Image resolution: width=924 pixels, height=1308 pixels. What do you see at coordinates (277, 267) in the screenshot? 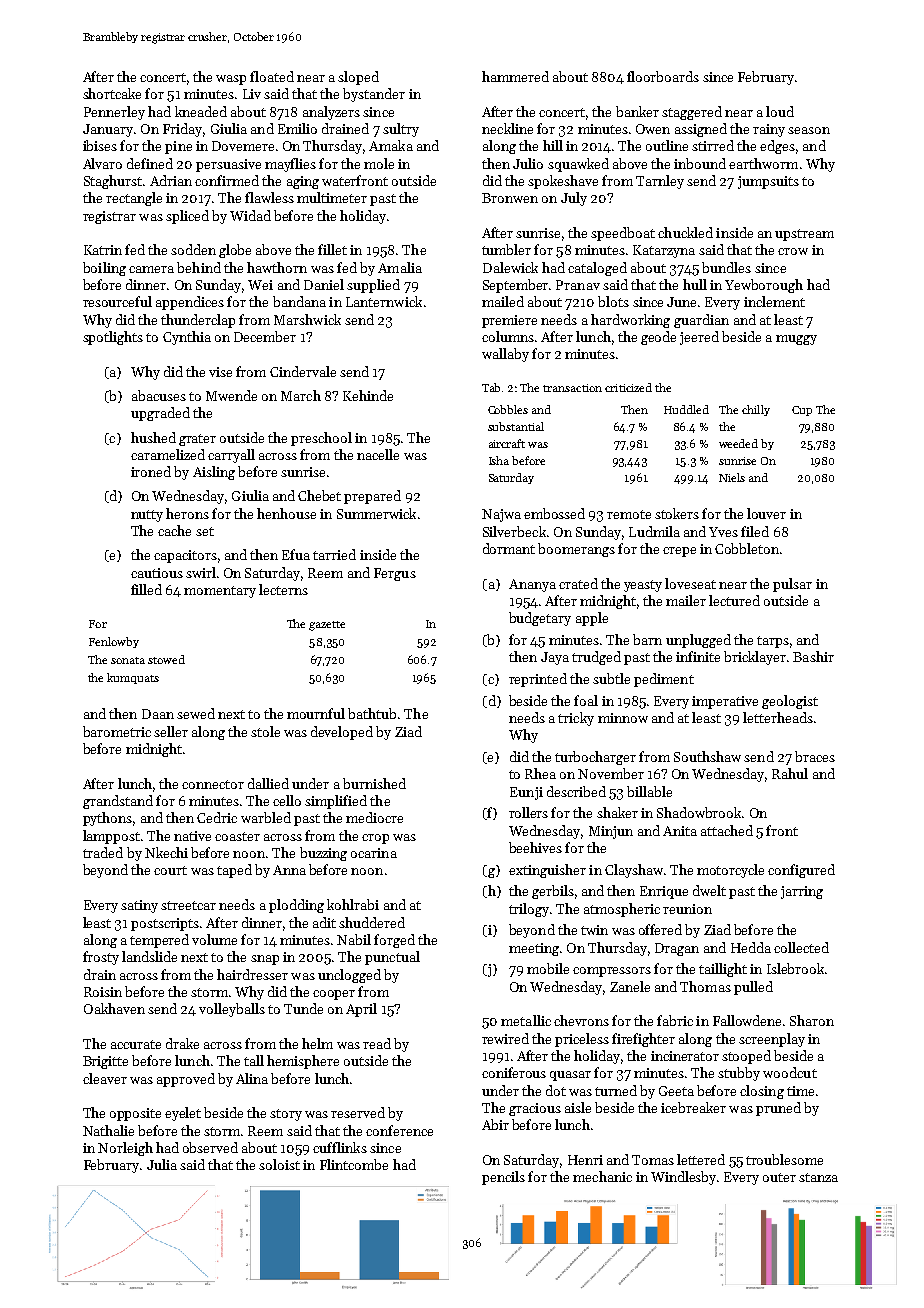
I see `hawthorn` at bounding box center [277, 267].
